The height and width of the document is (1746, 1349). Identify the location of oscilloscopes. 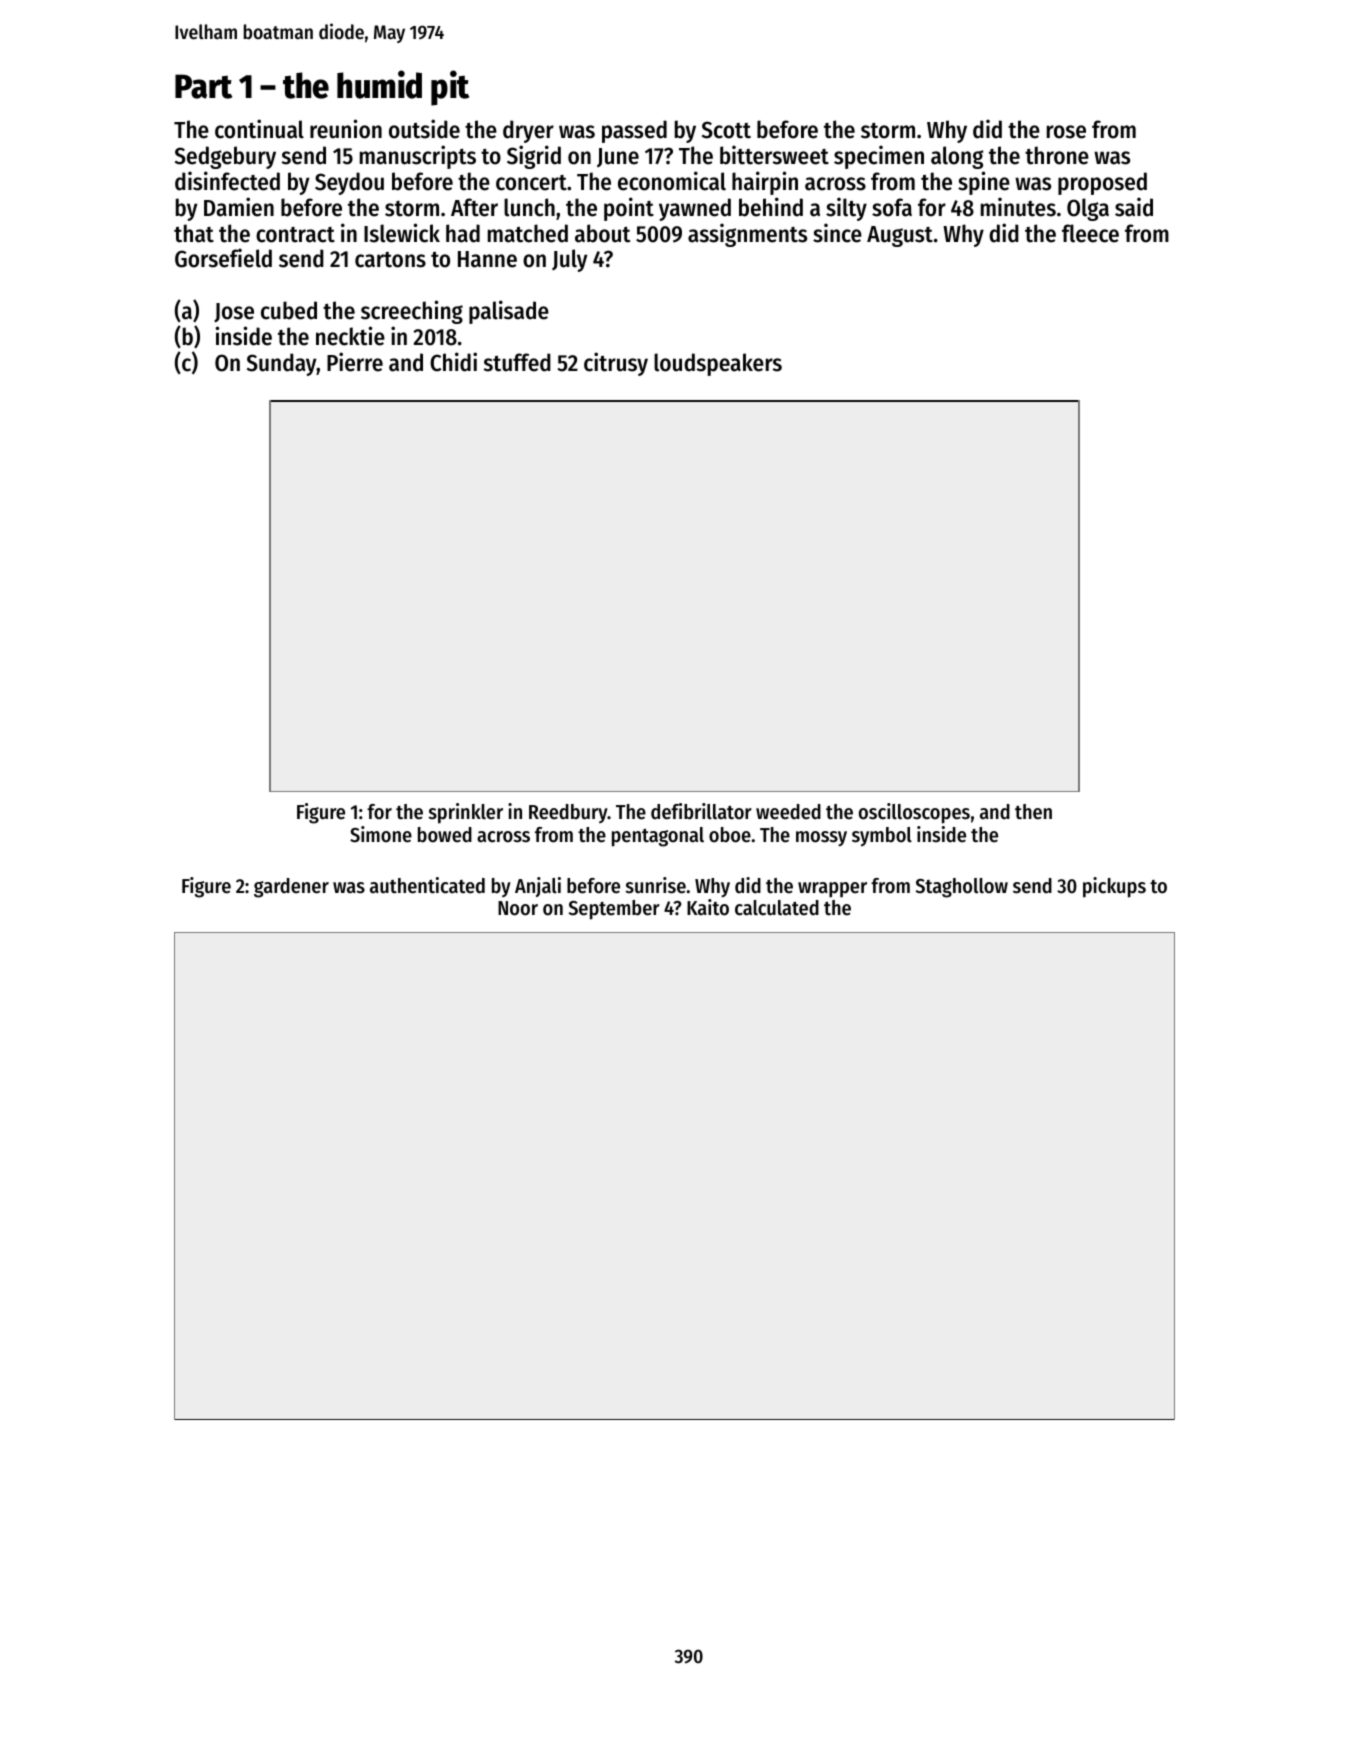
(914, 813).
